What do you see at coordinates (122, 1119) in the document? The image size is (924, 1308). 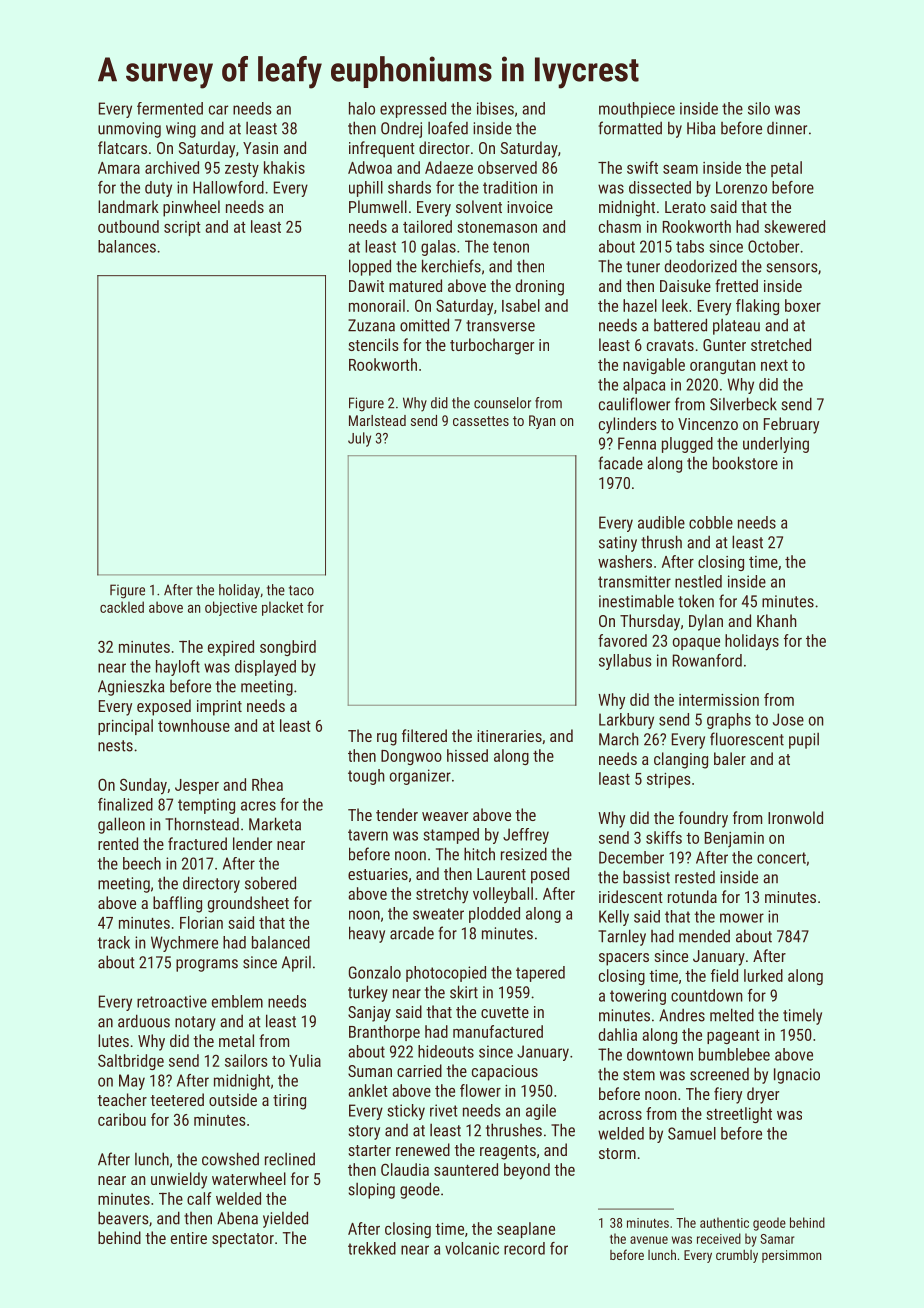 I see `caribou` at bounding box center [122, 1119].
